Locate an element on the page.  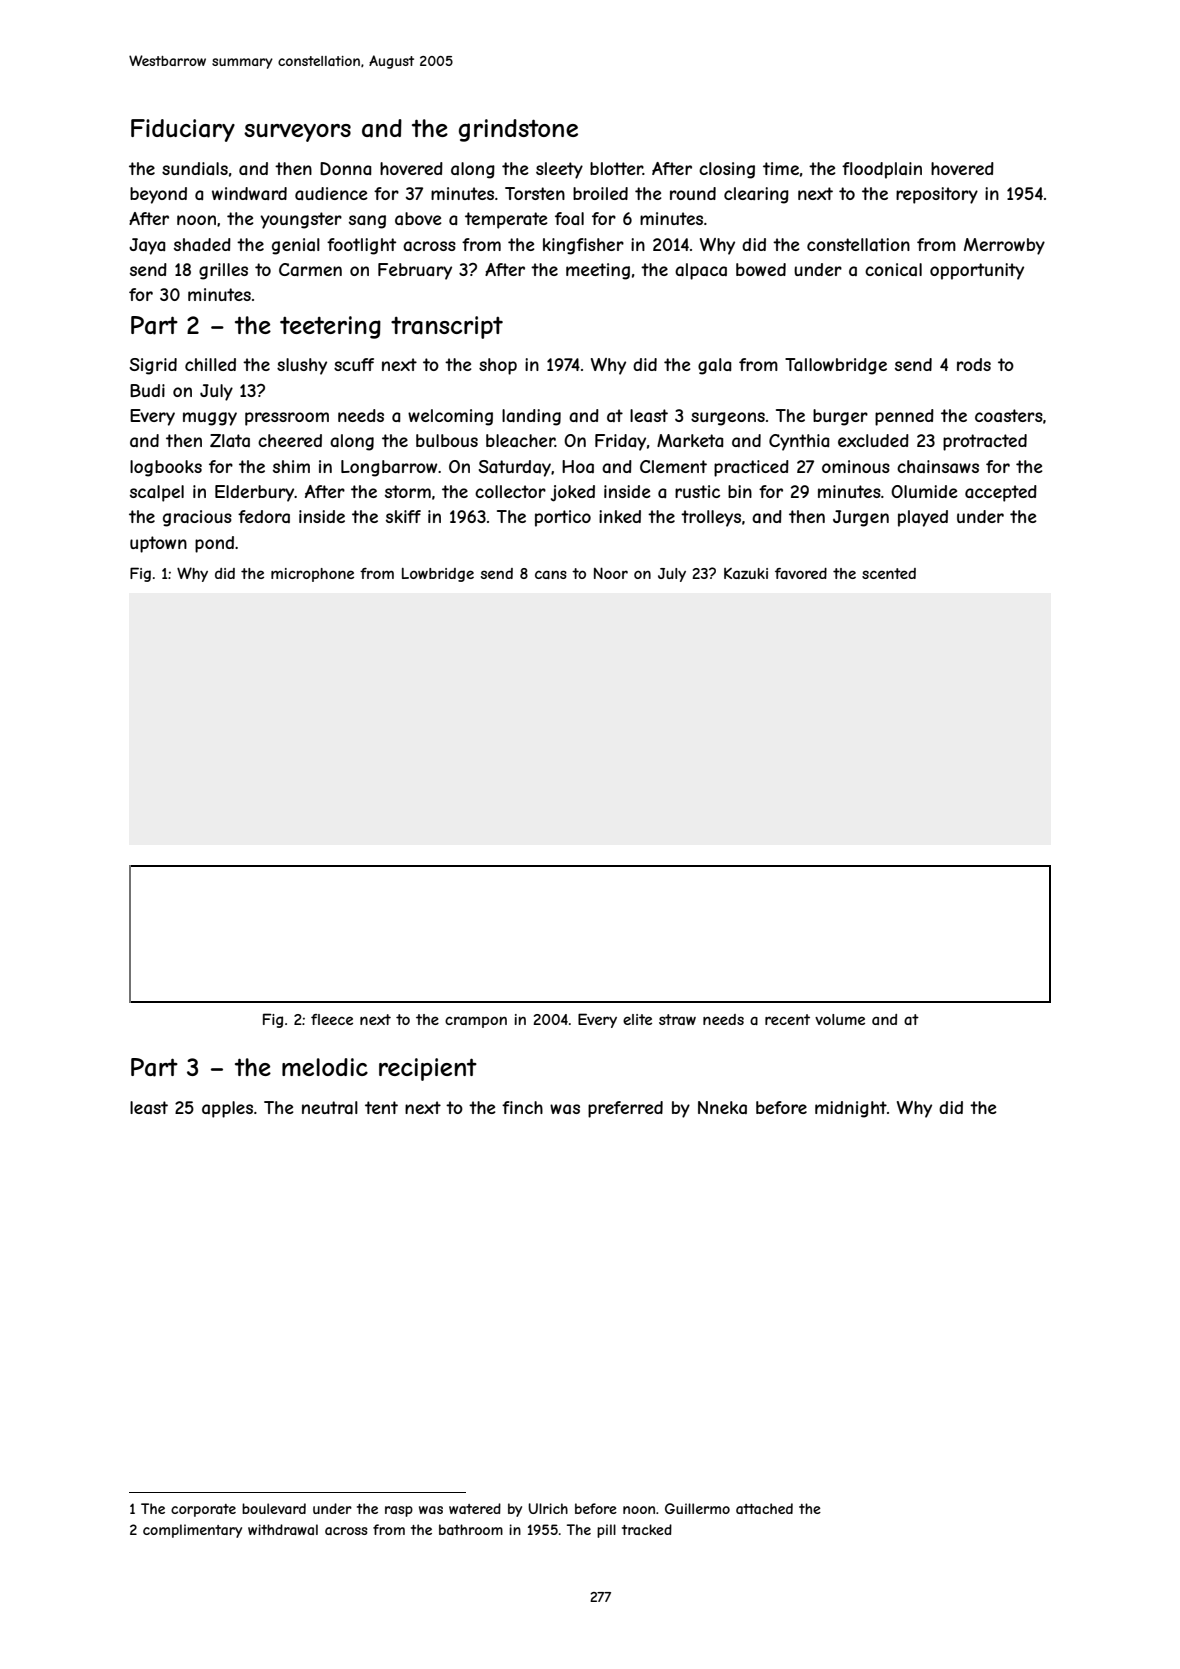
Nneka is located at coordinates (722, 1107).
